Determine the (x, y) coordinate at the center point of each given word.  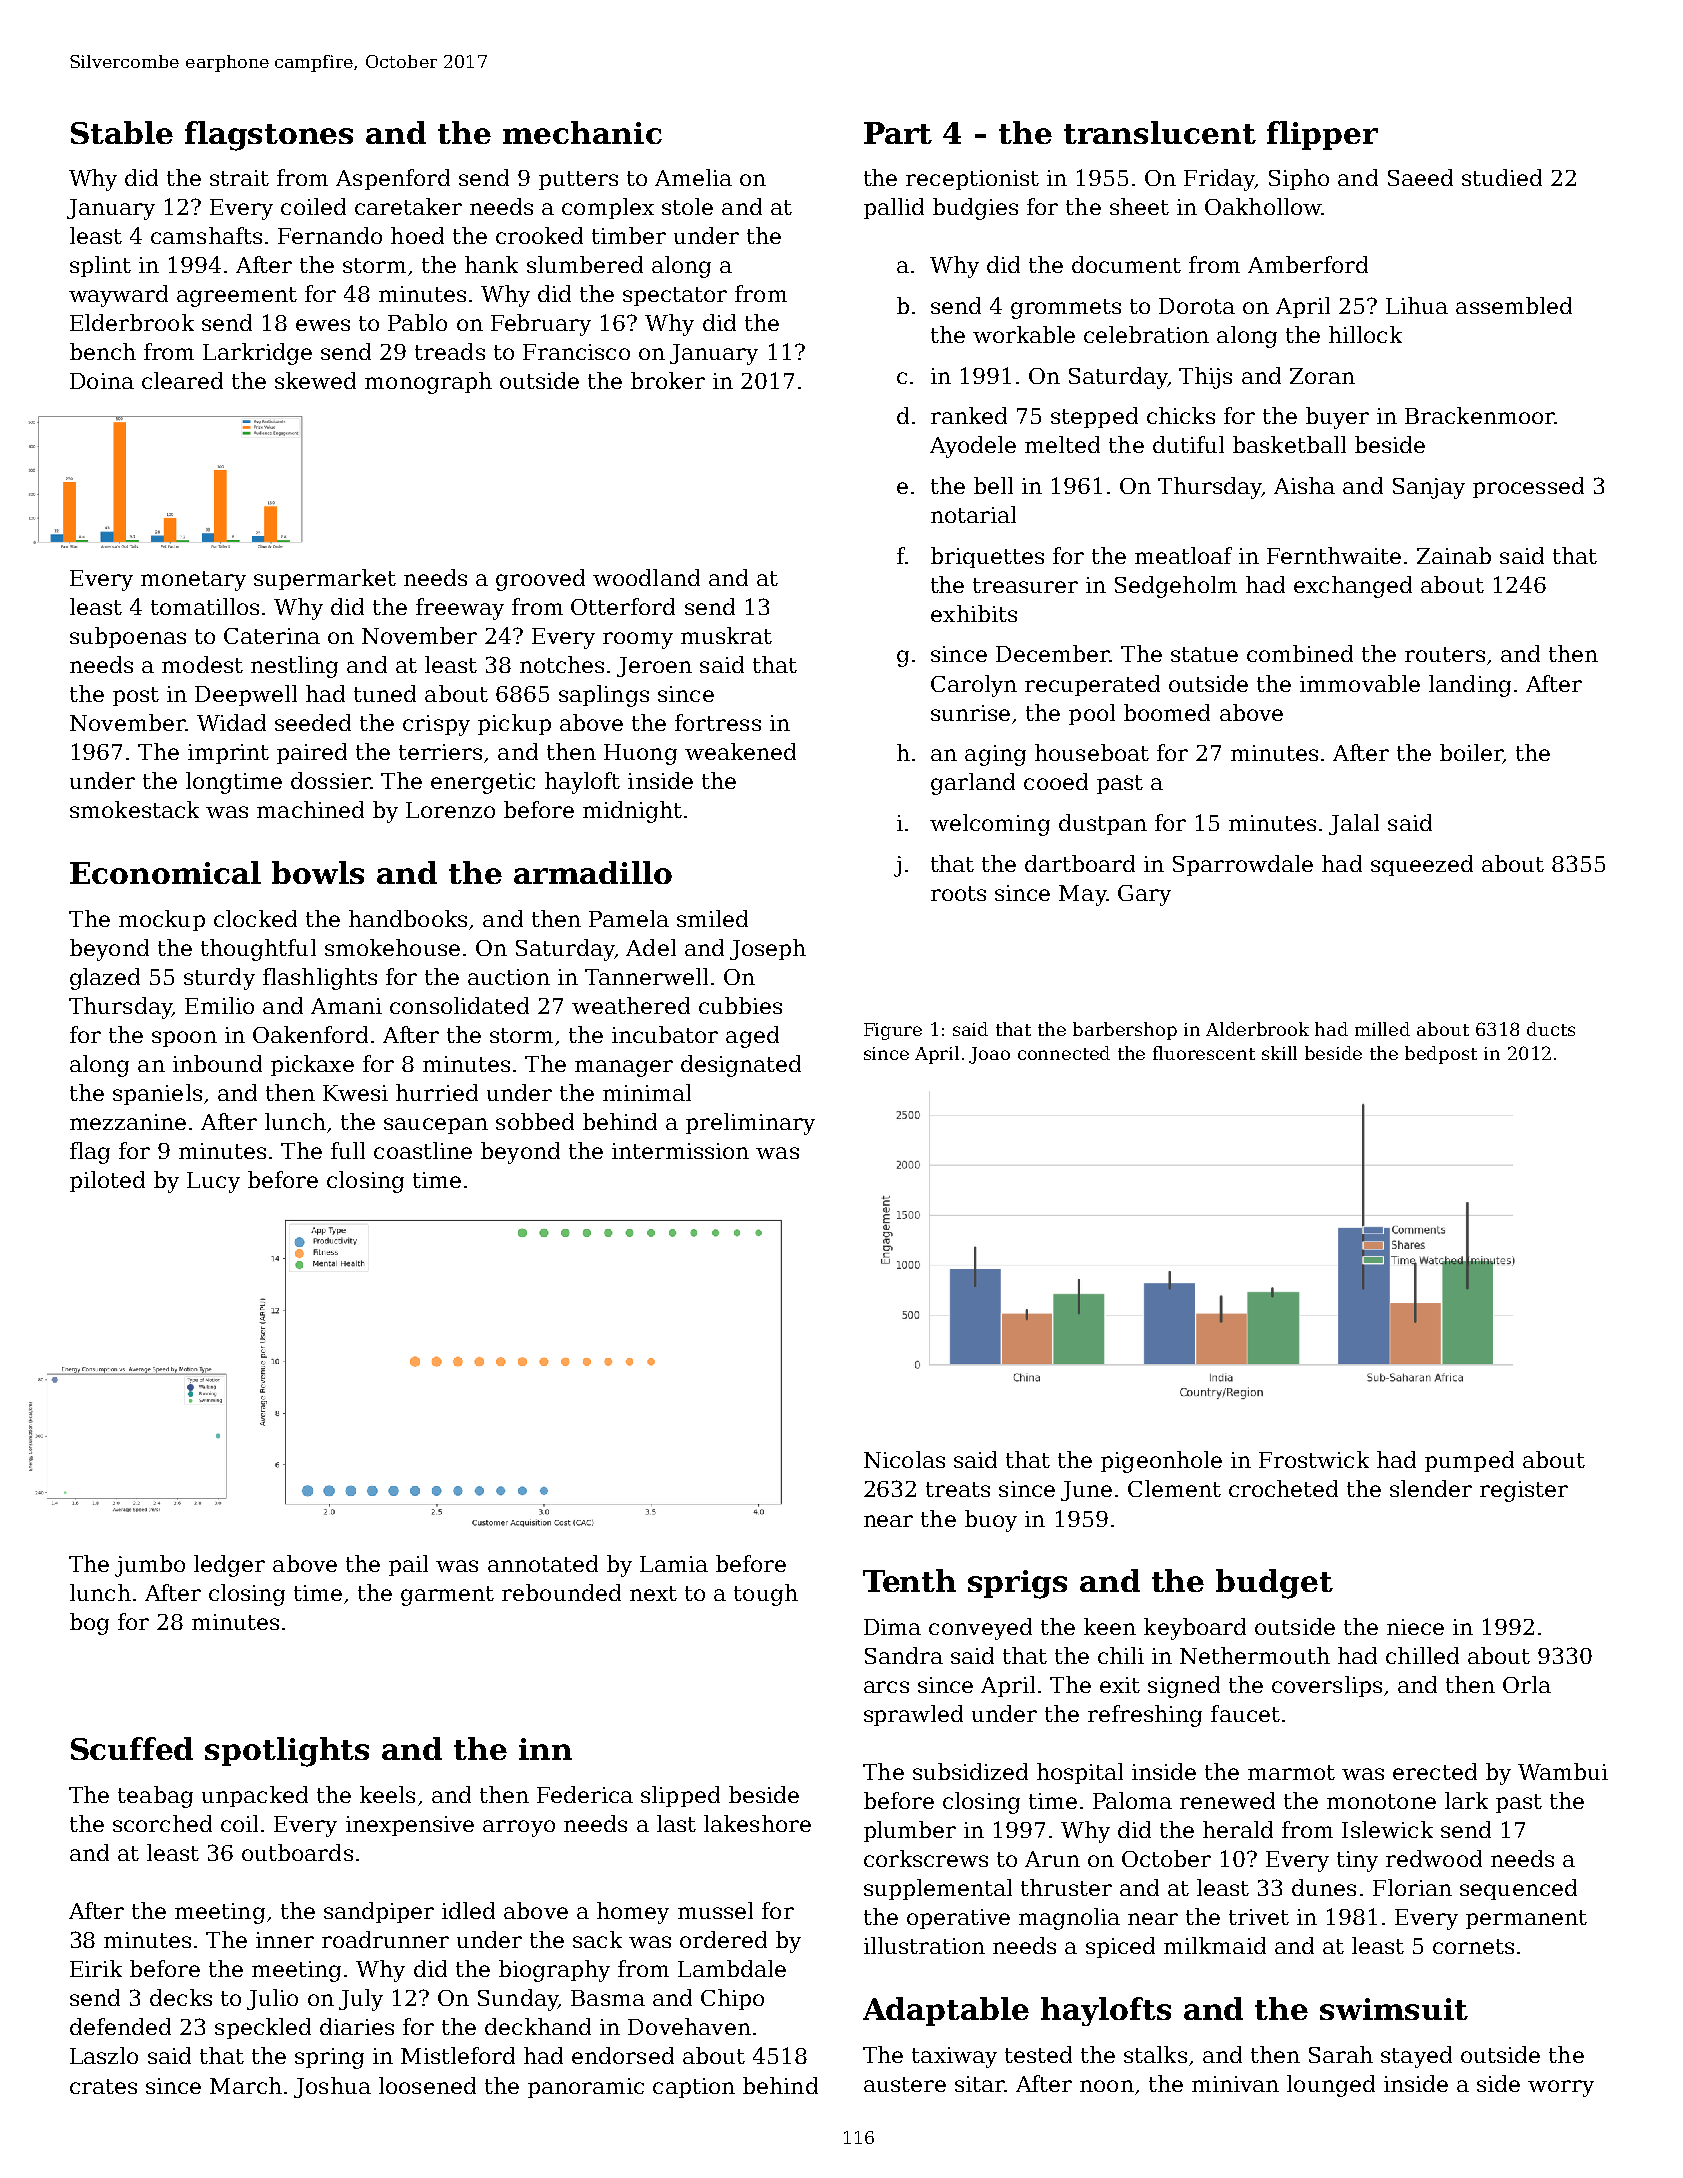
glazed (105, 979)
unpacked (255, 1796)
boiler (1471, 754)
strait (239, 178)
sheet (1139, 206)
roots (958, 893)
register (1524, 1491)
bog (89, 1624)
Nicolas (904, 1459)
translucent (1160, 132)
